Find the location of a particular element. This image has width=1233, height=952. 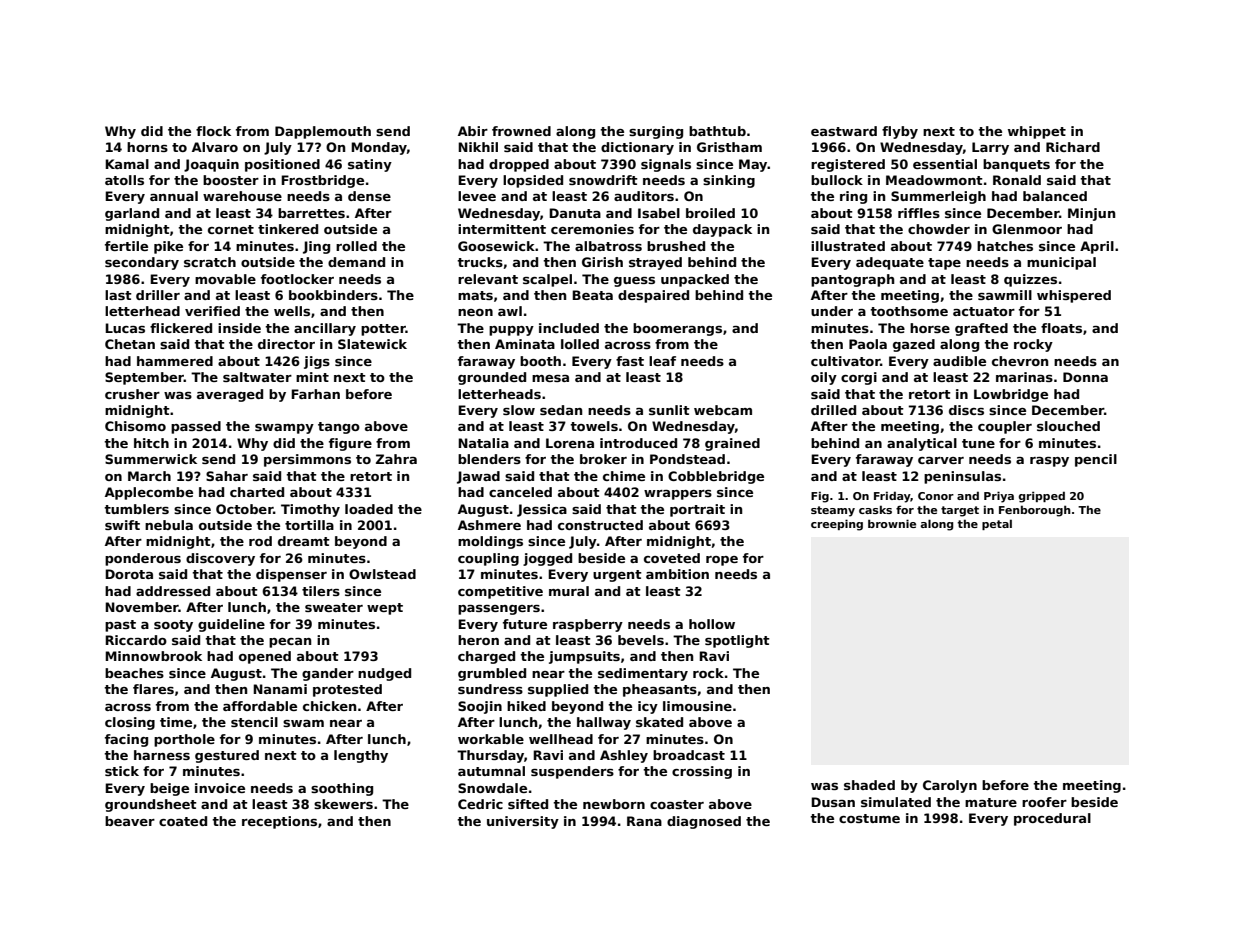

despaired is located at coordinates (653, 296).
